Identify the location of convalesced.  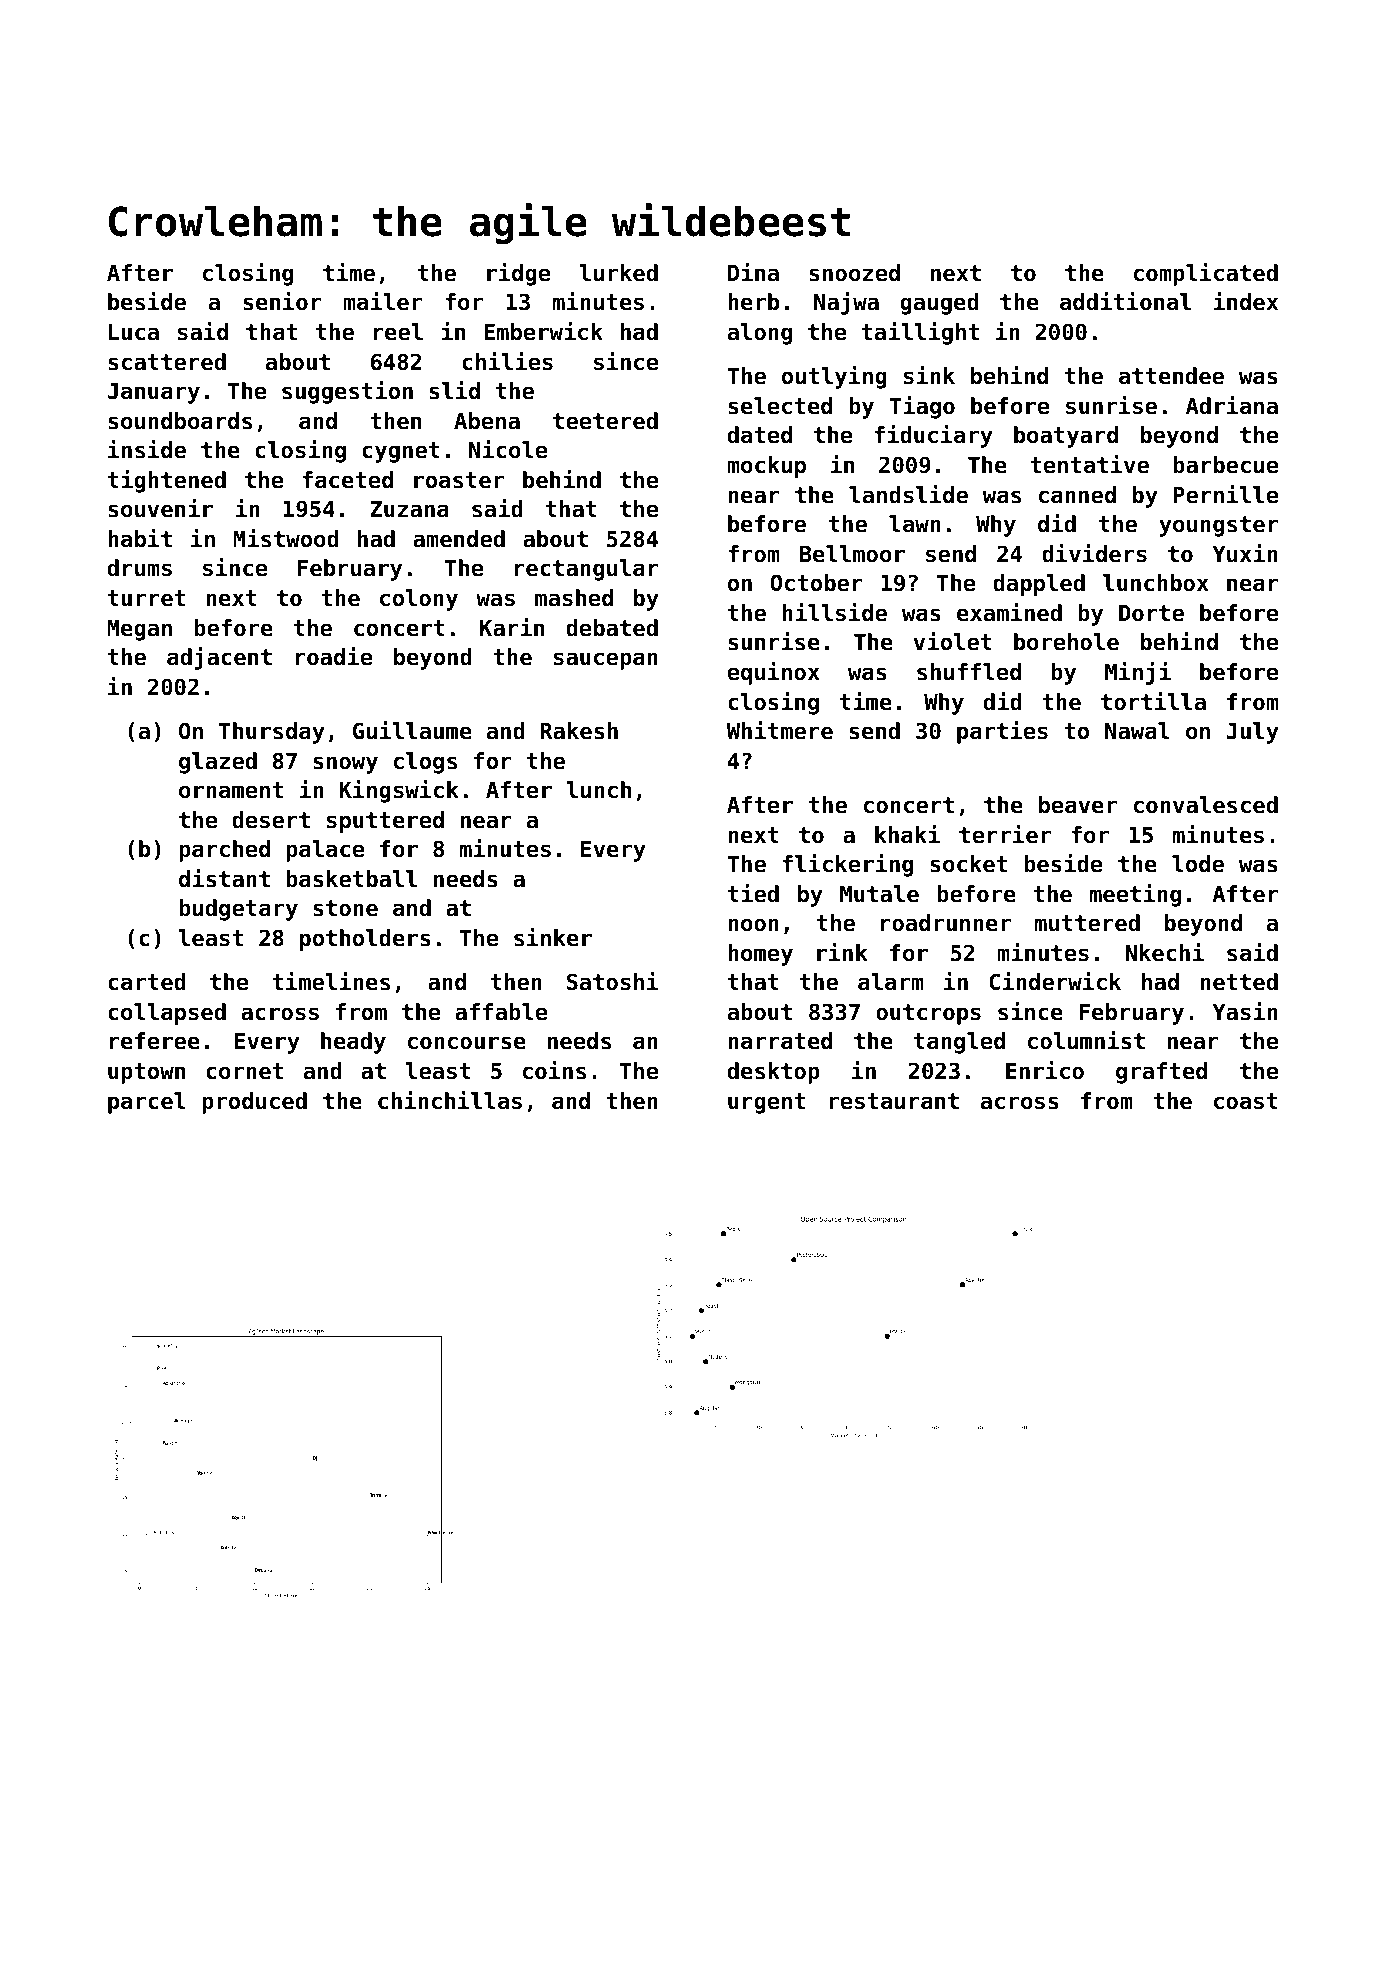
(1206, 805).
